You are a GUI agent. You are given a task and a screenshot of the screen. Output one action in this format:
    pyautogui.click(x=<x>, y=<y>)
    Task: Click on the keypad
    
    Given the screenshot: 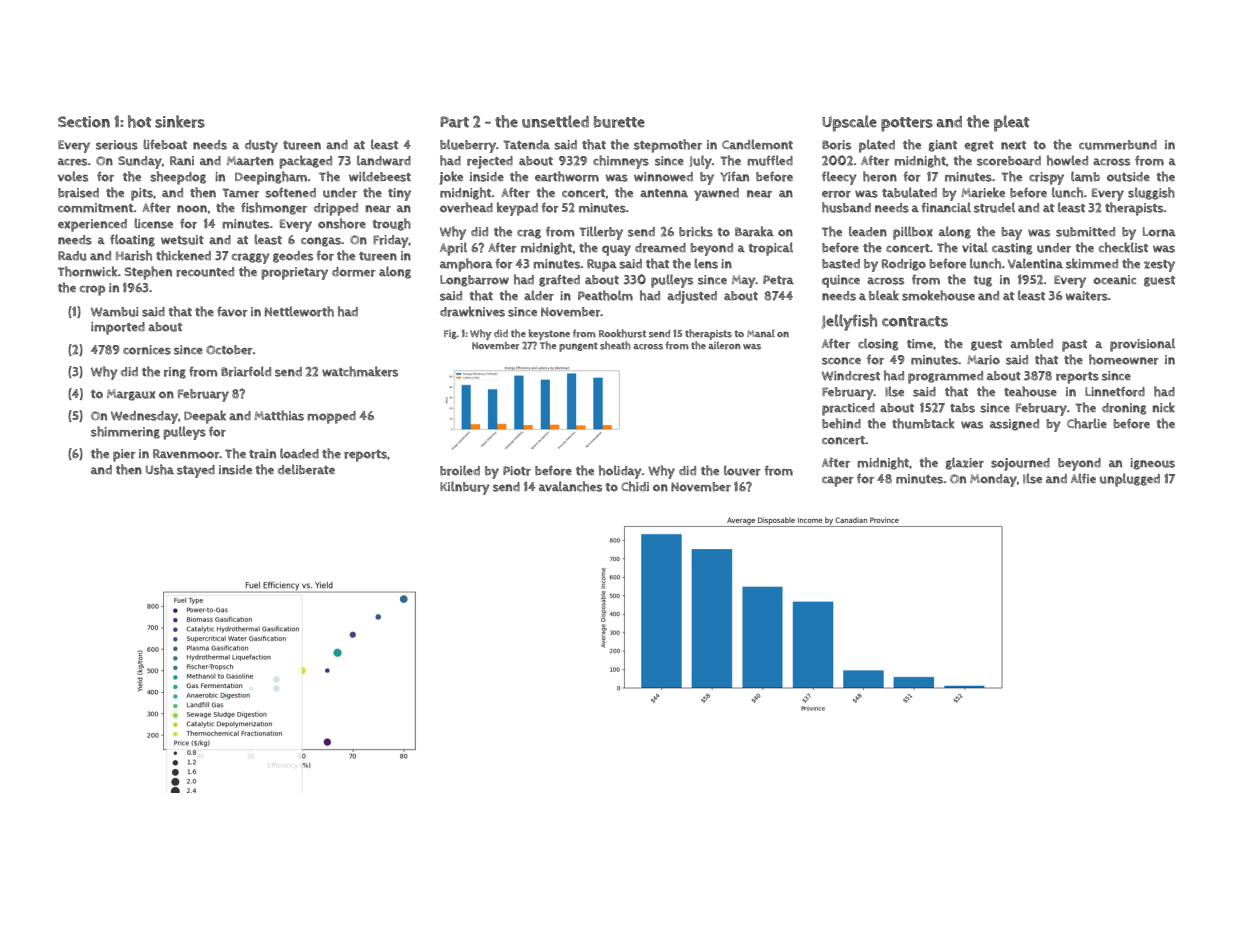 What is the action you would take?
    pyautogui.click(x=517, y=209)
